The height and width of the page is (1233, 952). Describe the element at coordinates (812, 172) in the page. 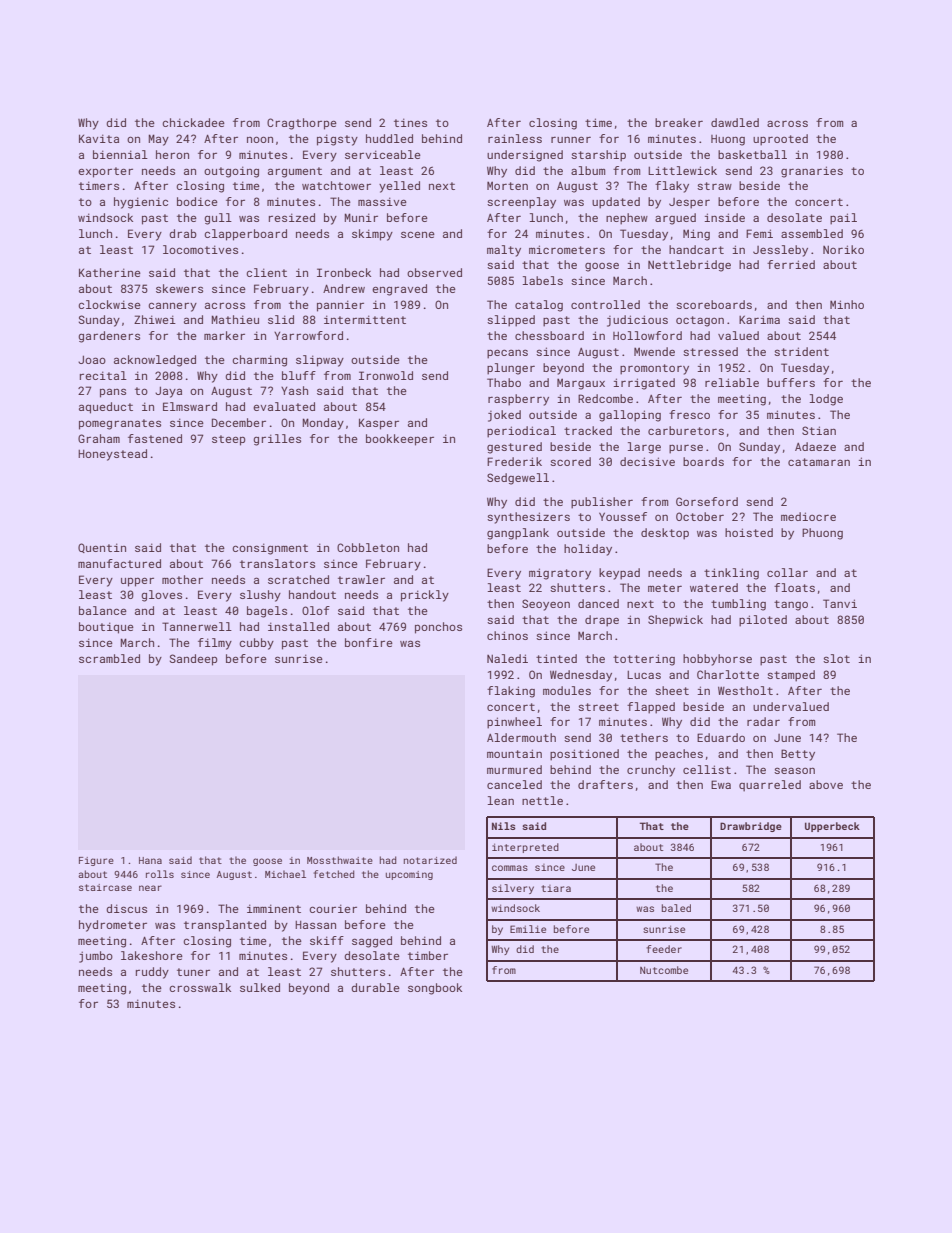

I see `granaries` at that location.
